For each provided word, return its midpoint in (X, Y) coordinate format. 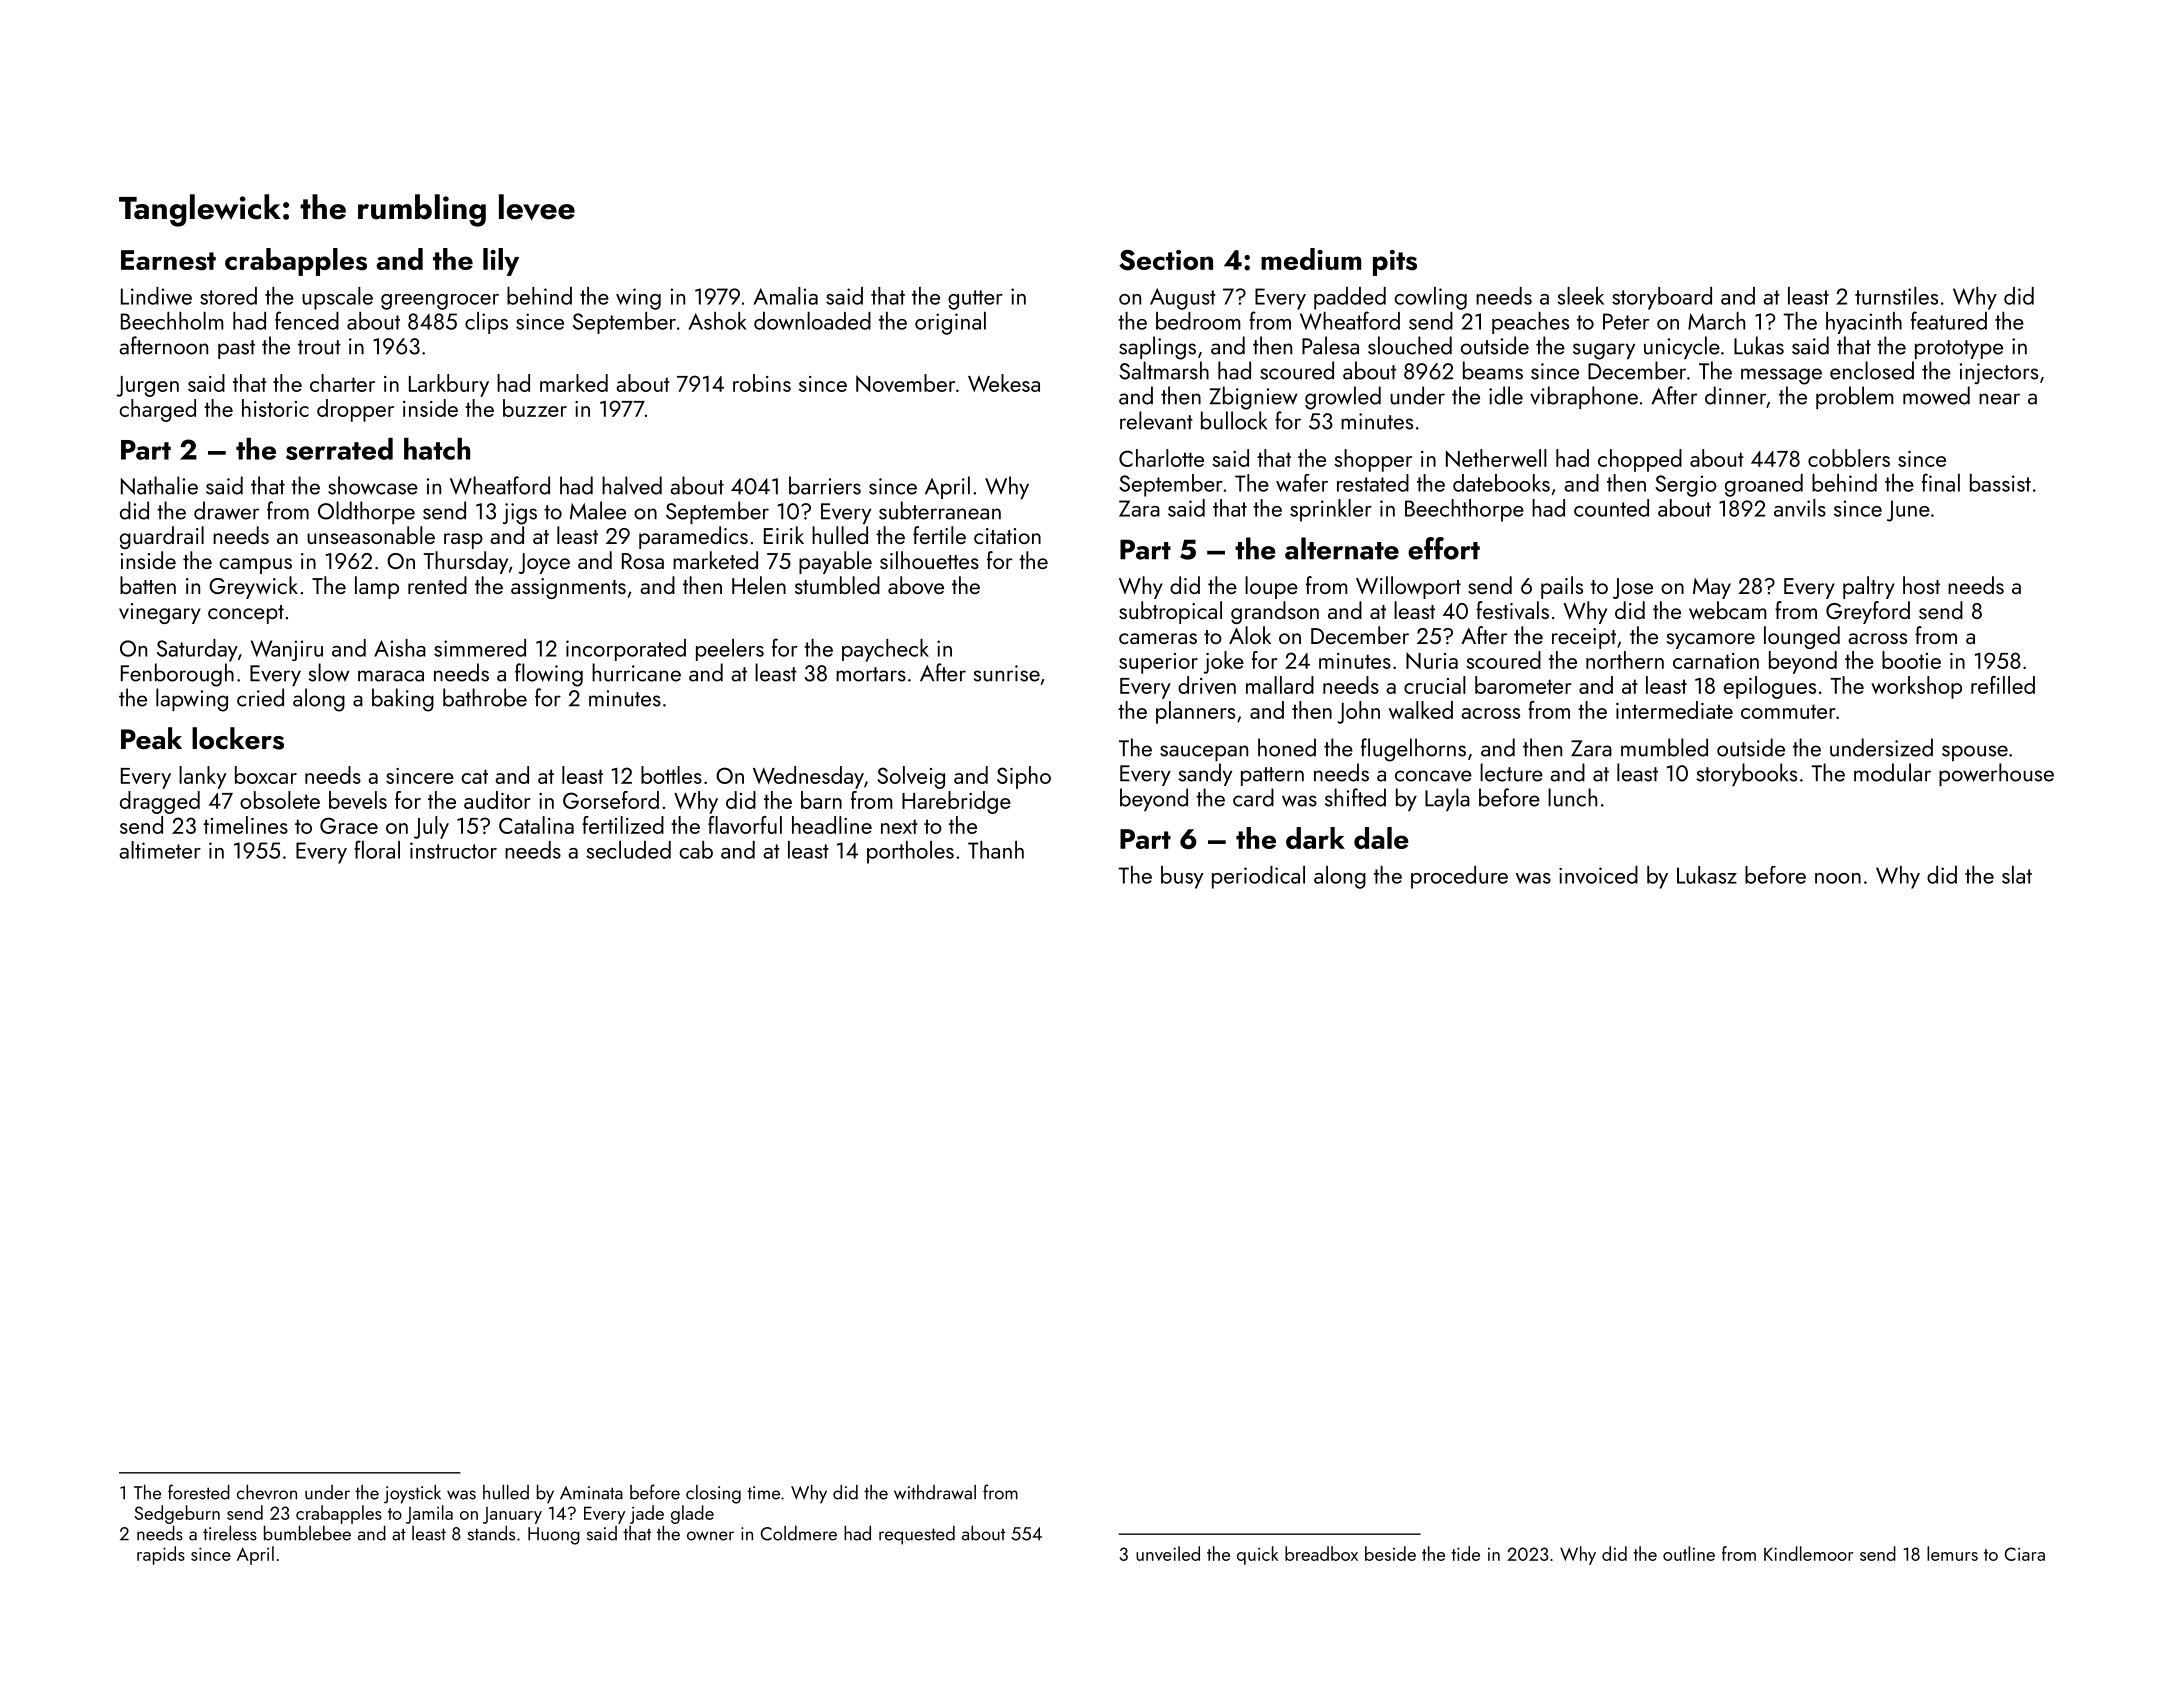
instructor (453, 850)
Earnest (168, 260)
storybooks (1747, 774)
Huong (554, 1536)
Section (1166, 260)
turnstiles (1896, 296)
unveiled (1168, 1553)
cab (696, 850)
